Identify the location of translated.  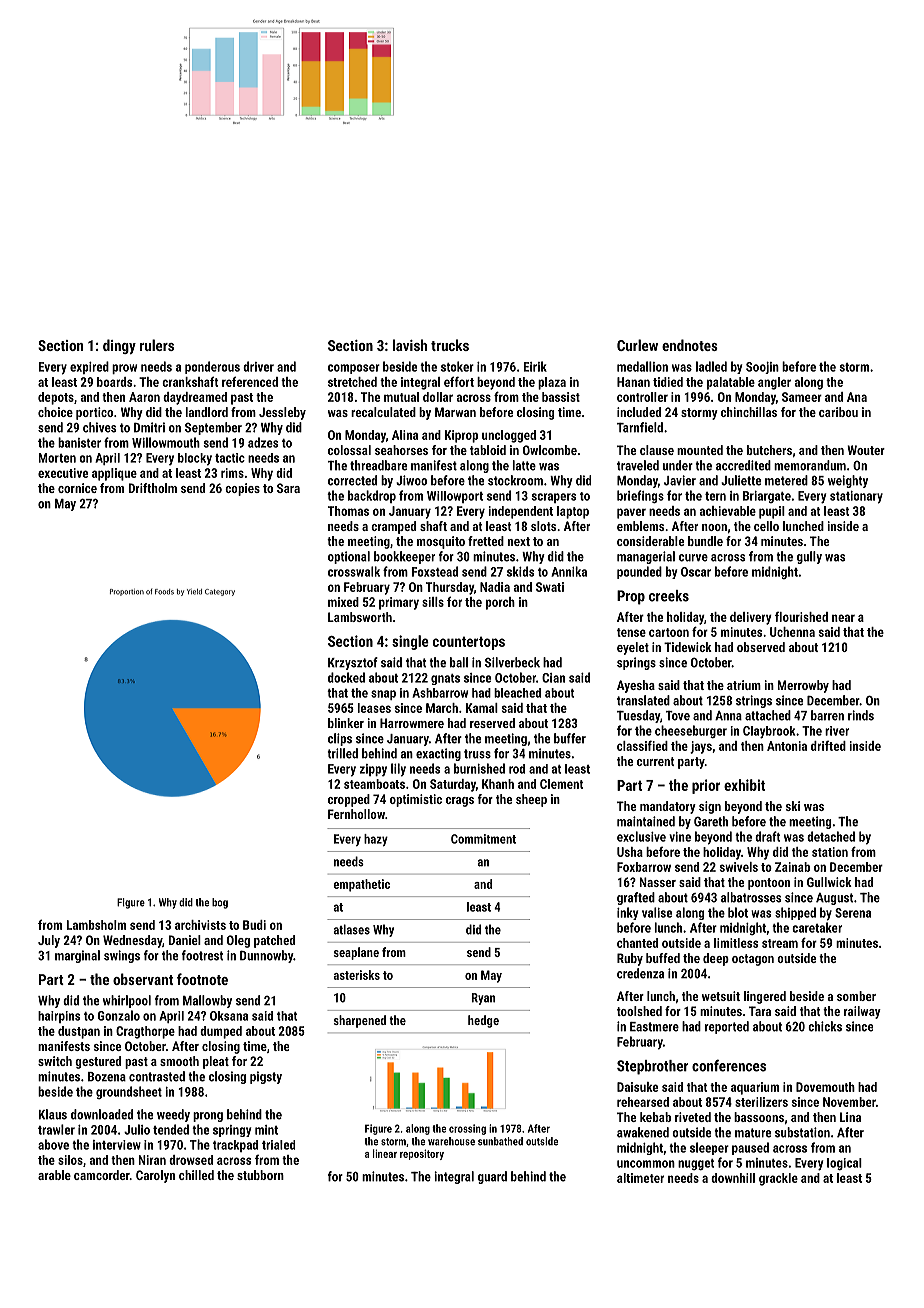
(643, 700).
